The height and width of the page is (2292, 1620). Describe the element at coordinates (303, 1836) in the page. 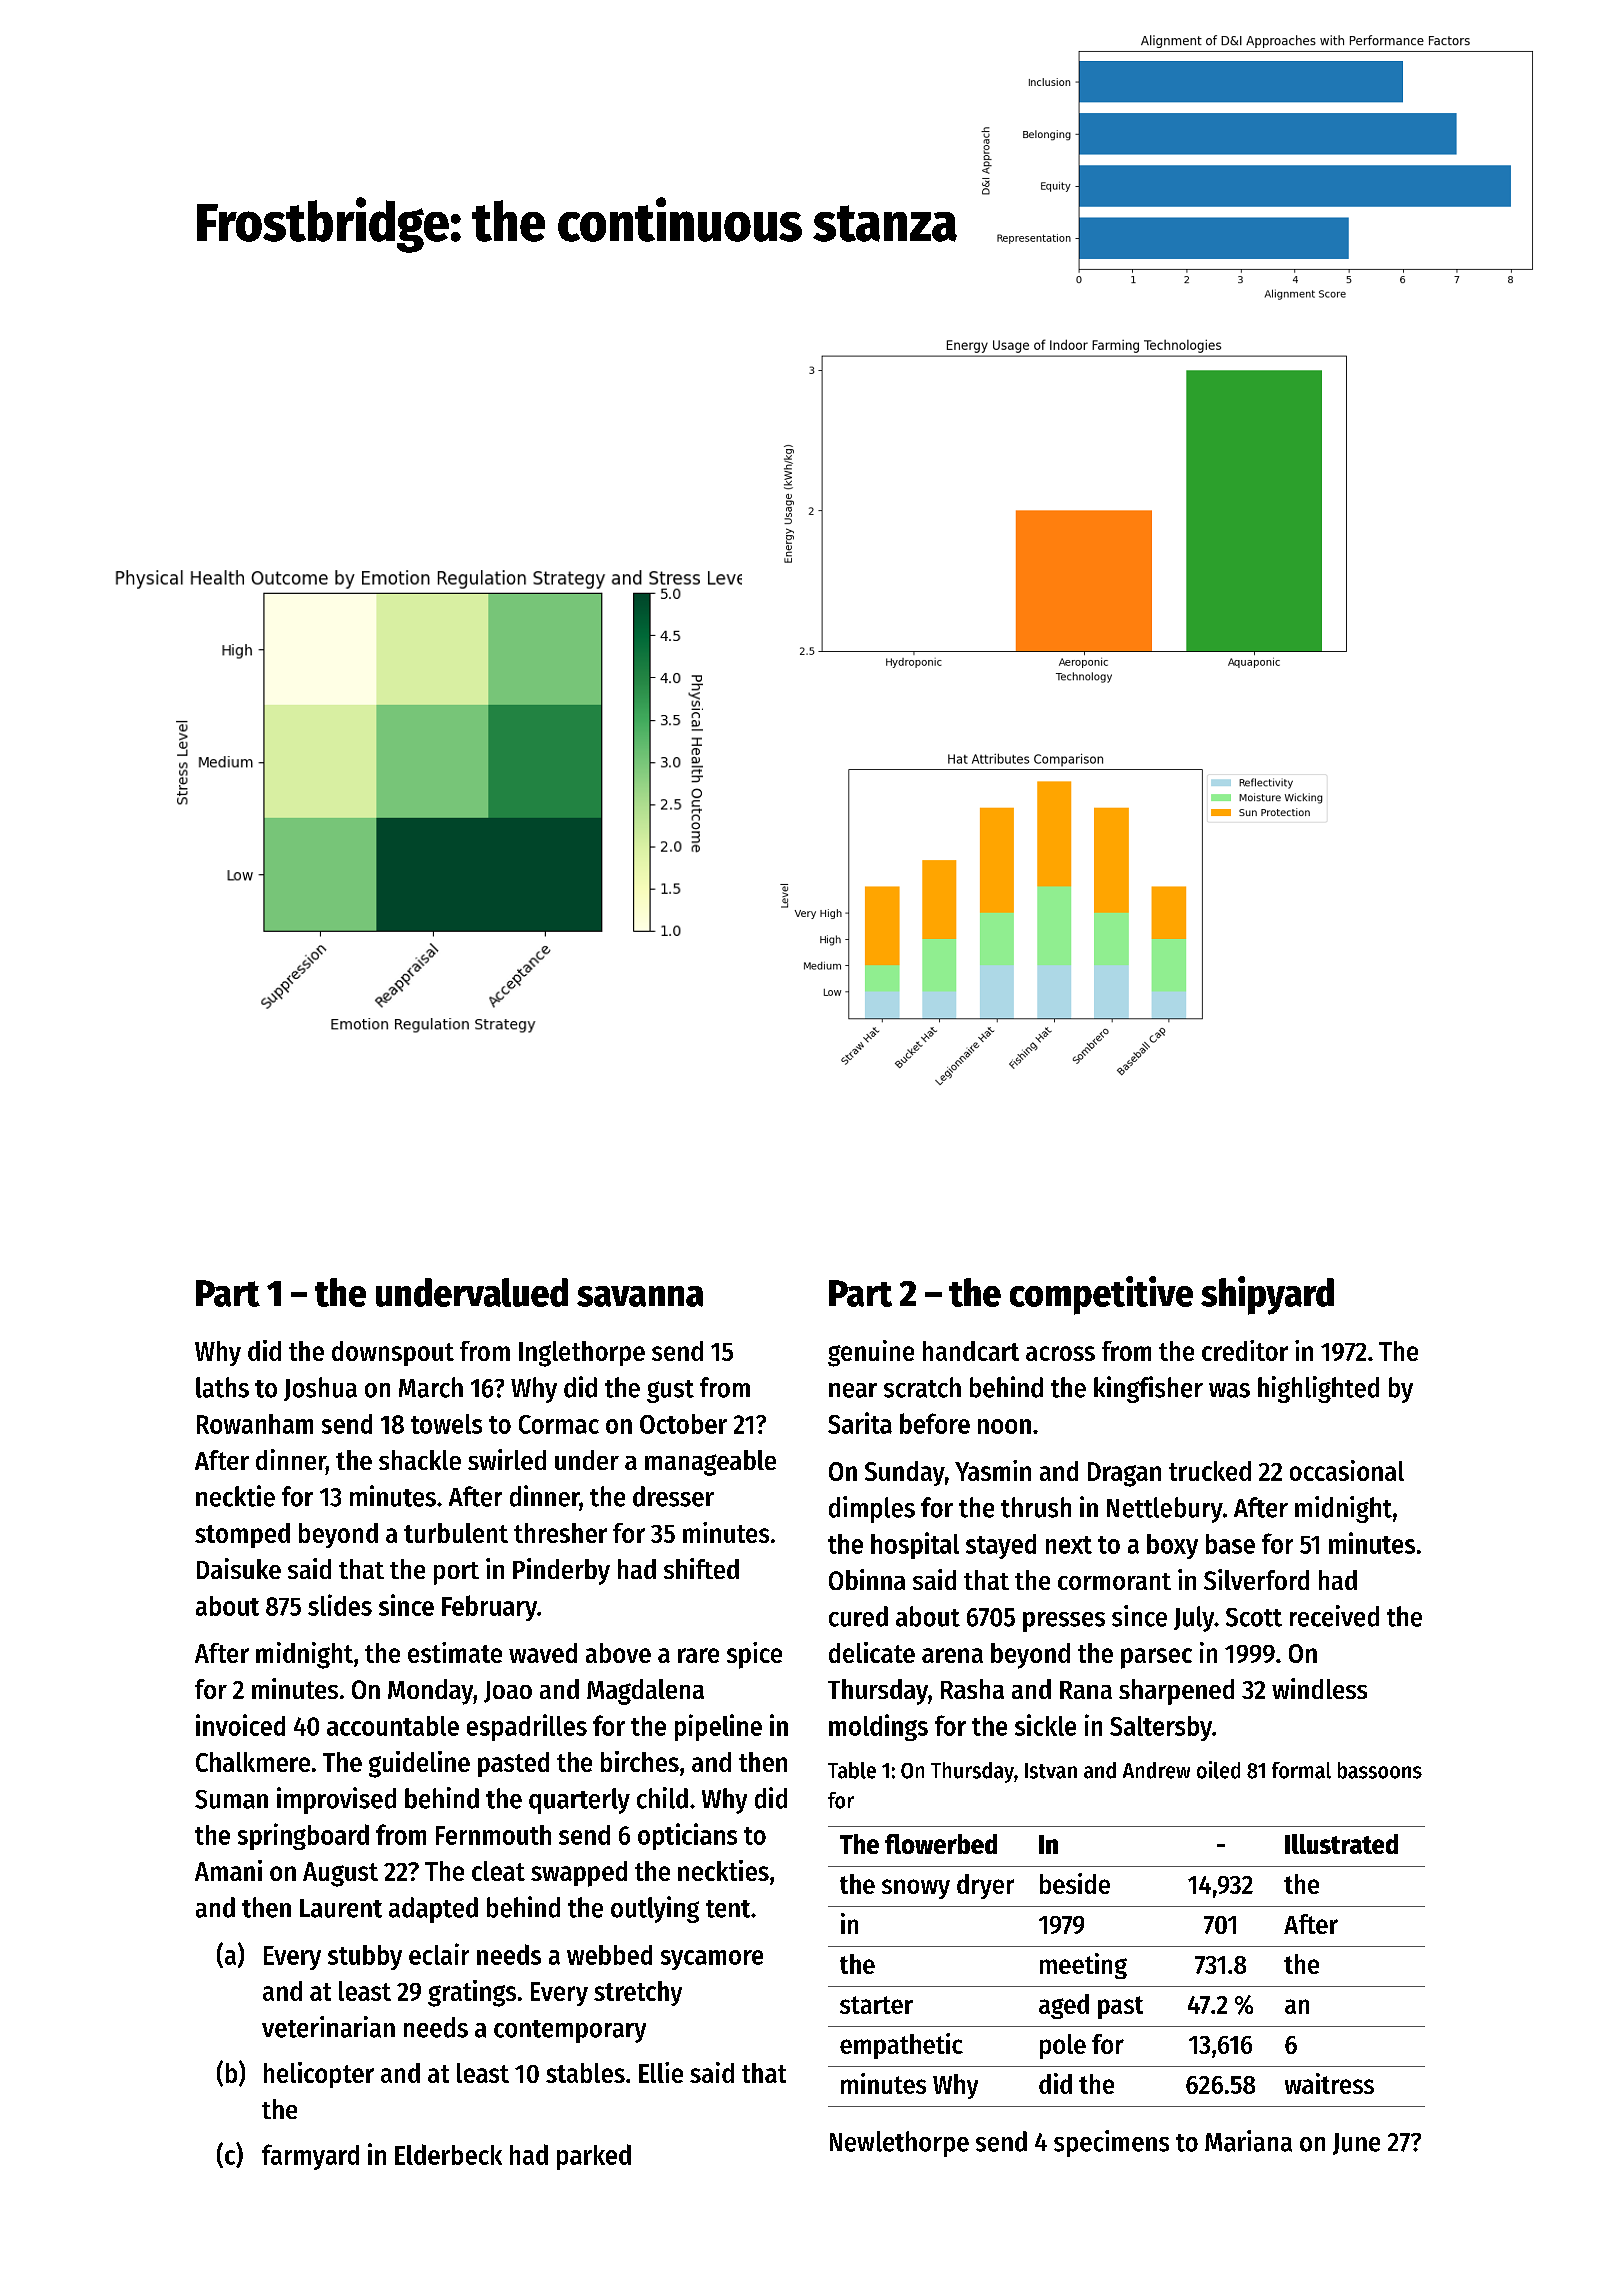

I see `springboard` at that location.
